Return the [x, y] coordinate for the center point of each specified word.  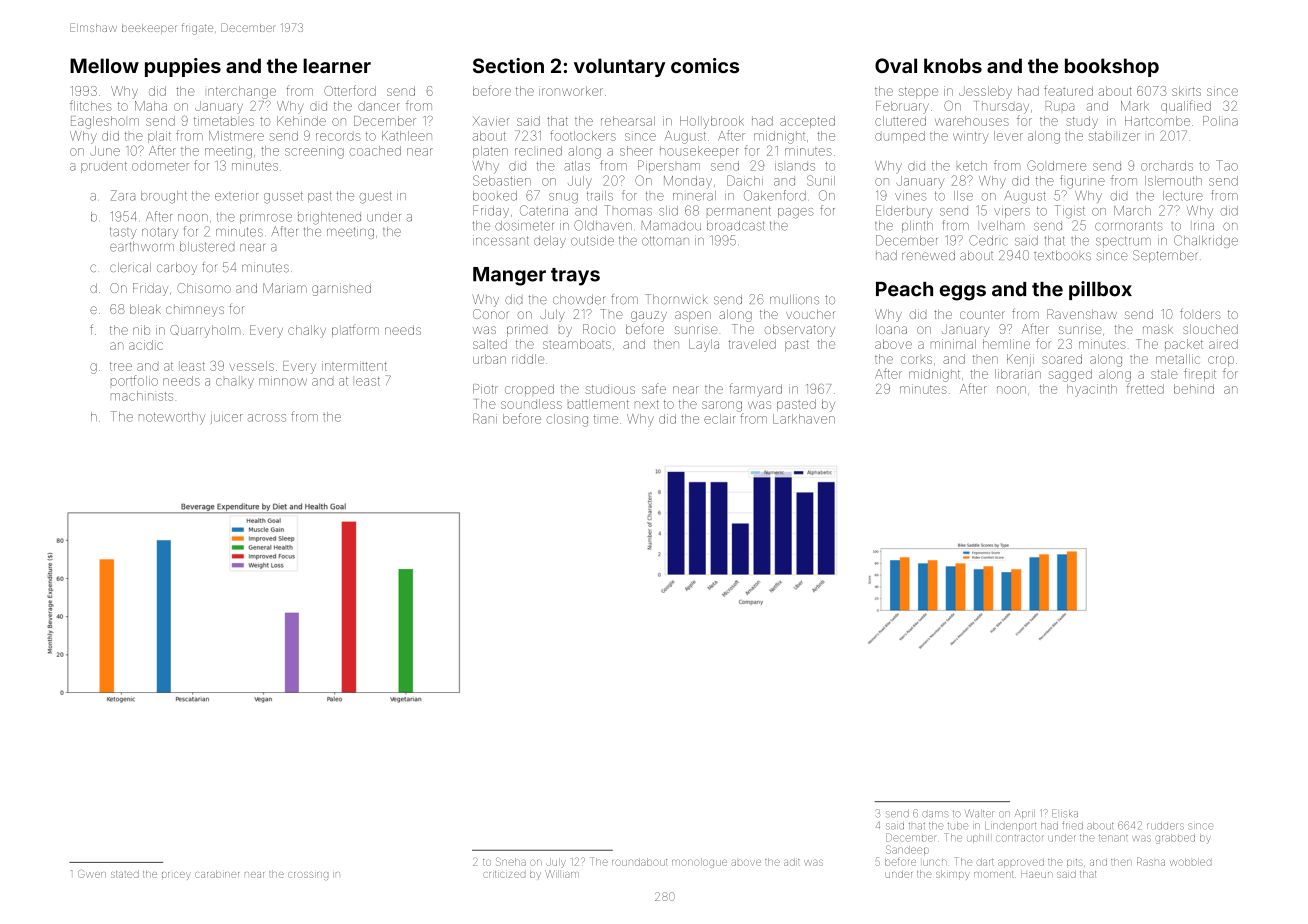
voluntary [619, 67]
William [562, 874]
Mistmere [236, 136]
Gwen [92, 874]
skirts [1186, 91]
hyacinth [1092, 390]
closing [567, 420]
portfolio [134, 380]
